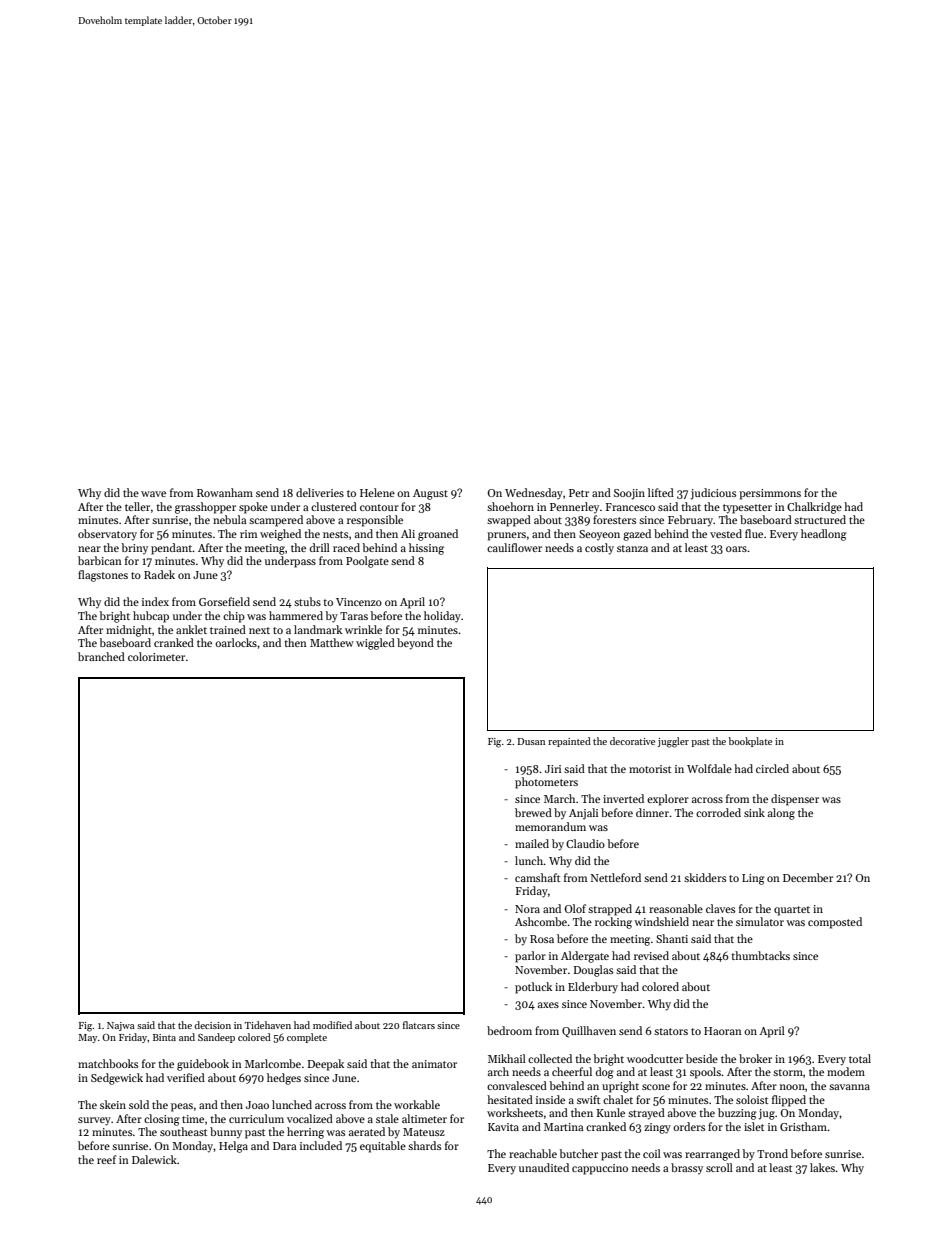 This screenshot has height=1233, width=952. Describe the element at coordinates (164, 1037) in the screenshot. I see `Binta` at that location.
